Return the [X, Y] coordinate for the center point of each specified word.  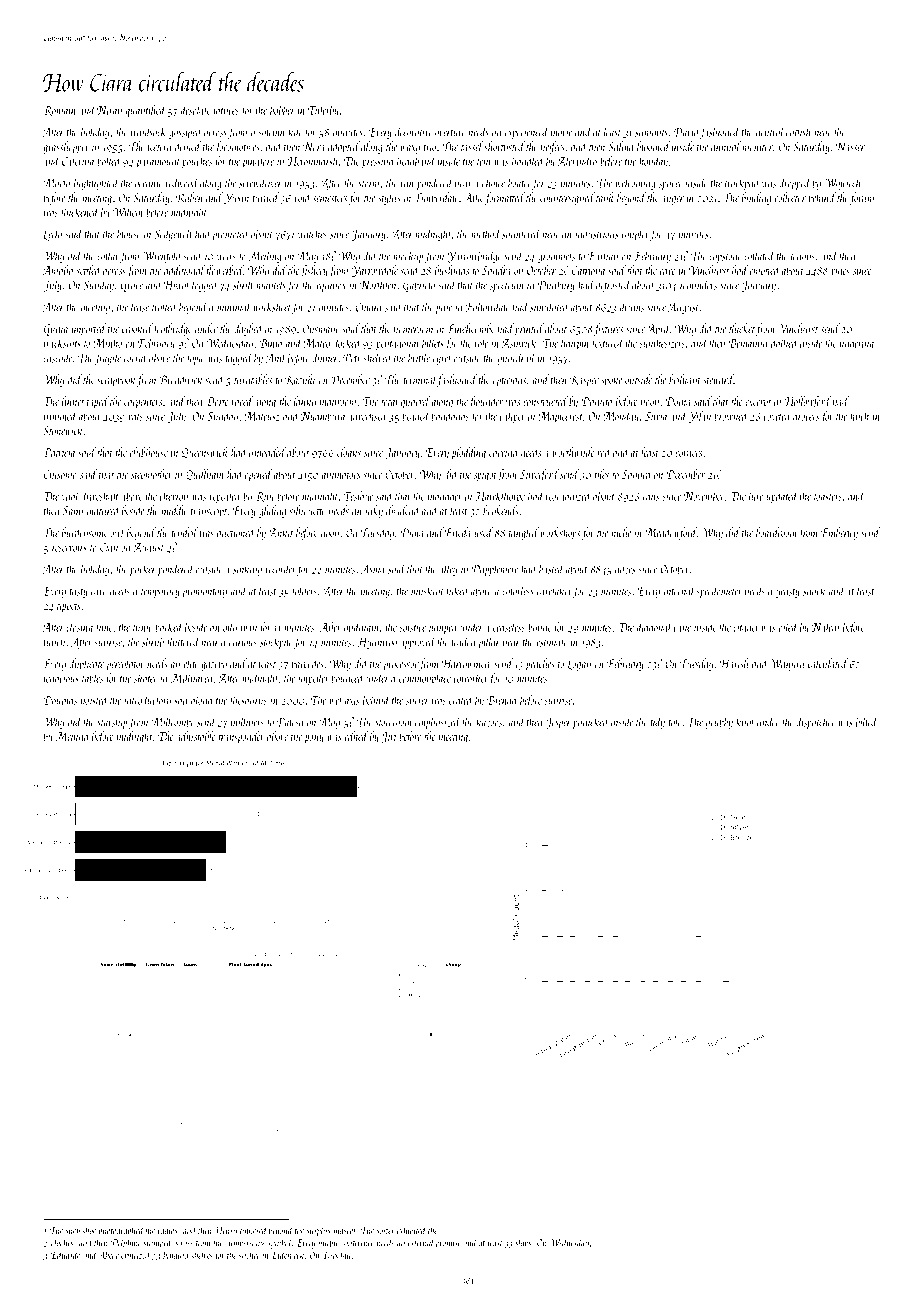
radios [168, 1230]
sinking [247, 570]
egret [442, 360]
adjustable [196, 737]
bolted [110, 161]
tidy [658, 723]
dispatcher [816, 723]
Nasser [850, 147]
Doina [678, 401]
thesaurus [248, 700]
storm [368, 184]
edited [356, 736]
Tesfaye [358, 497]
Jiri [388, 738]
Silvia [656, 416]
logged [205, 286]
